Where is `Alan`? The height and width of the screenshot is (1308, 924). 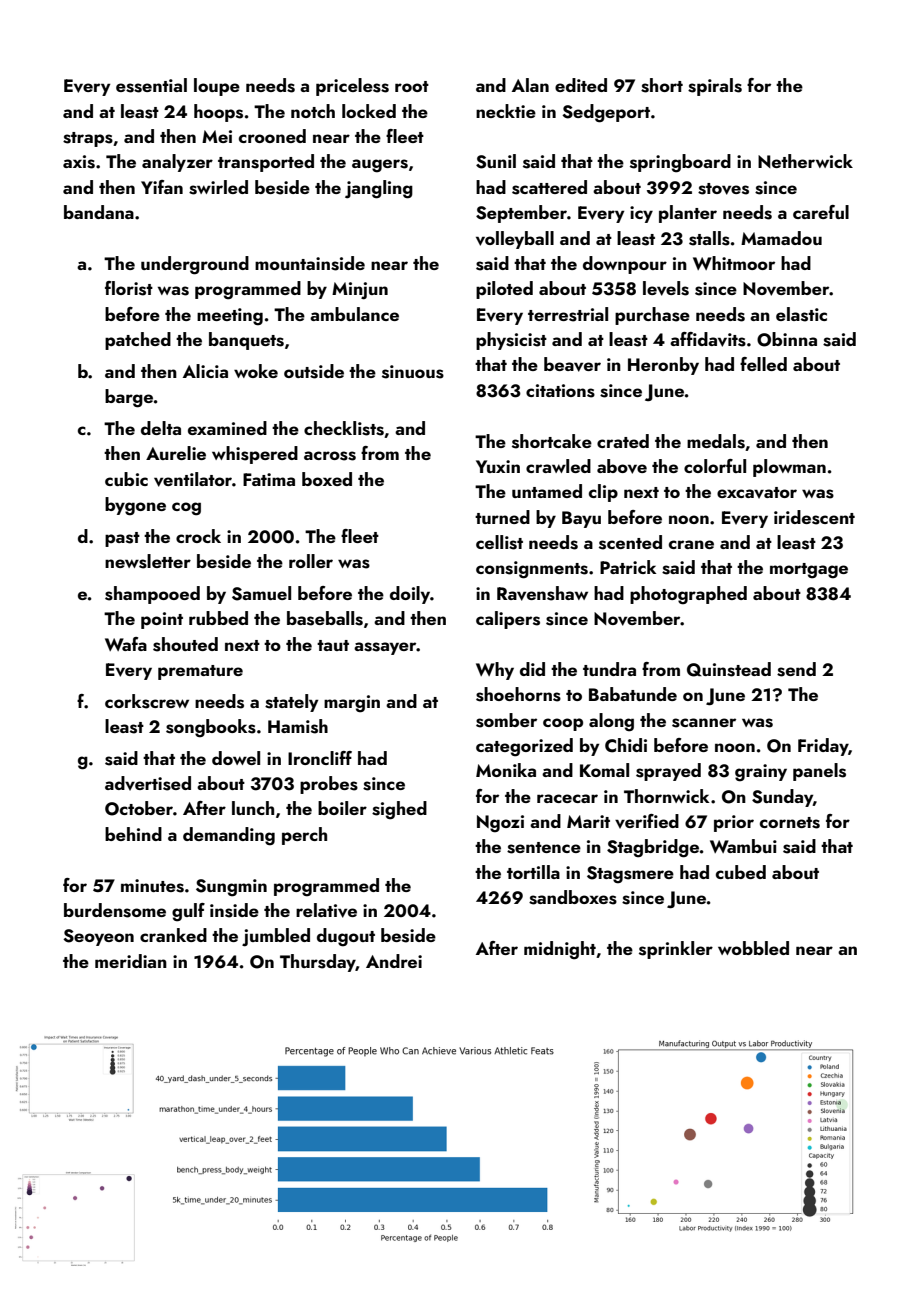 Alan is located at coordinates (530, 85).
